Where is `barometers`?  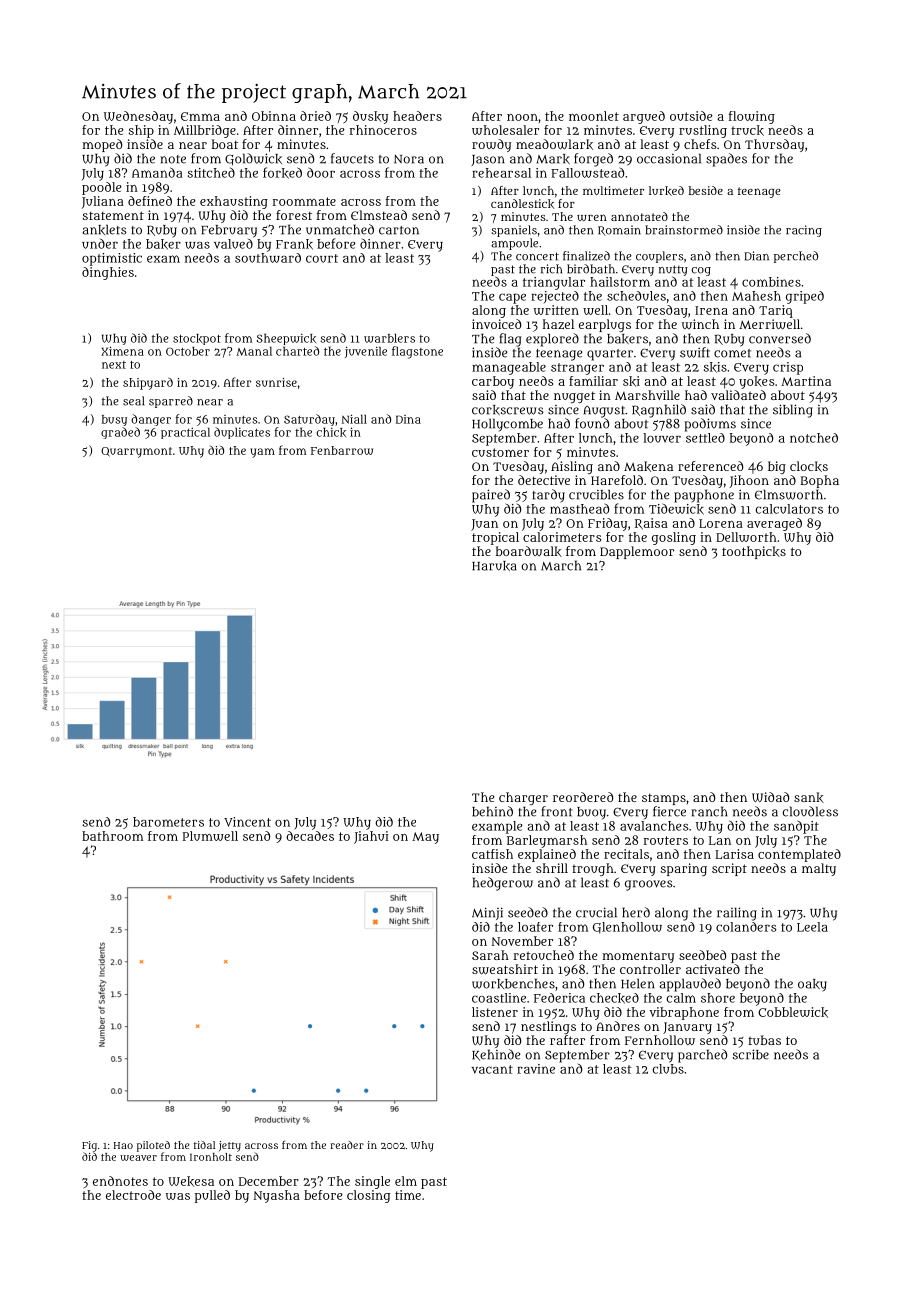 barometers is located at coordinates (168, 822).
